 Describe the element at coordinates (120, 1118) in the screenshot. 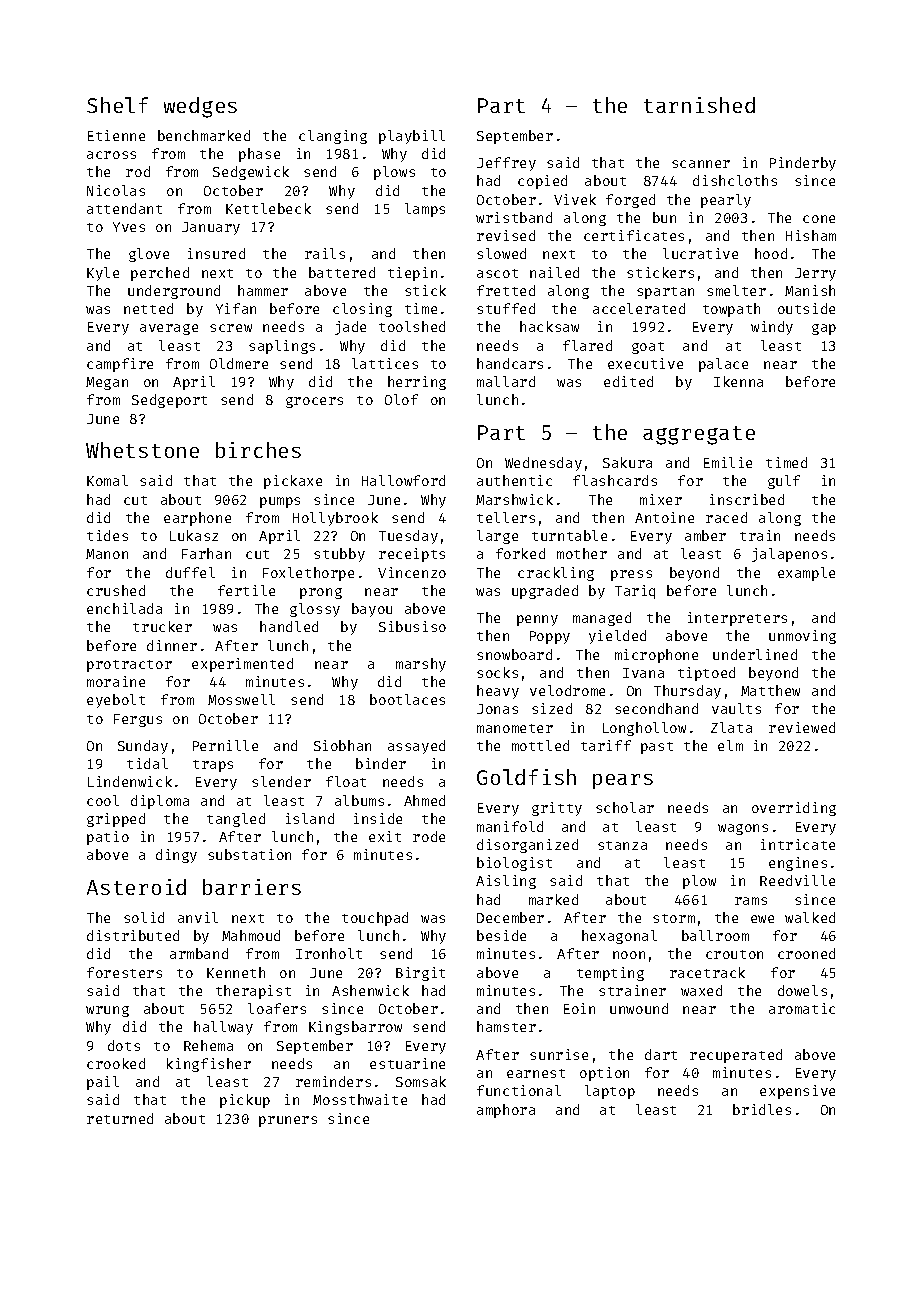

I see `returned` at that location.
